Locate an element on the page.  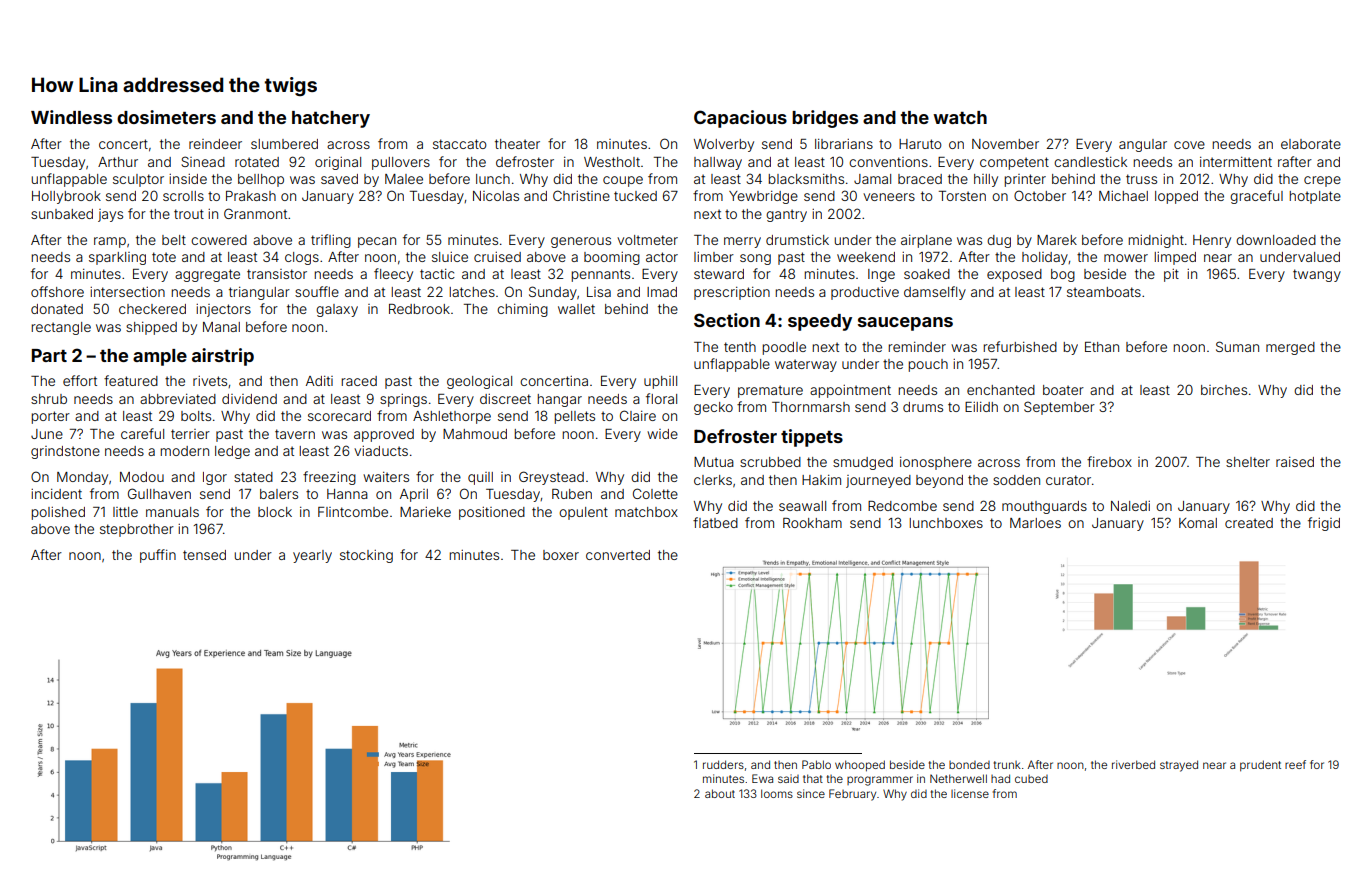
Capacious is located at coordinates (740, 119).
